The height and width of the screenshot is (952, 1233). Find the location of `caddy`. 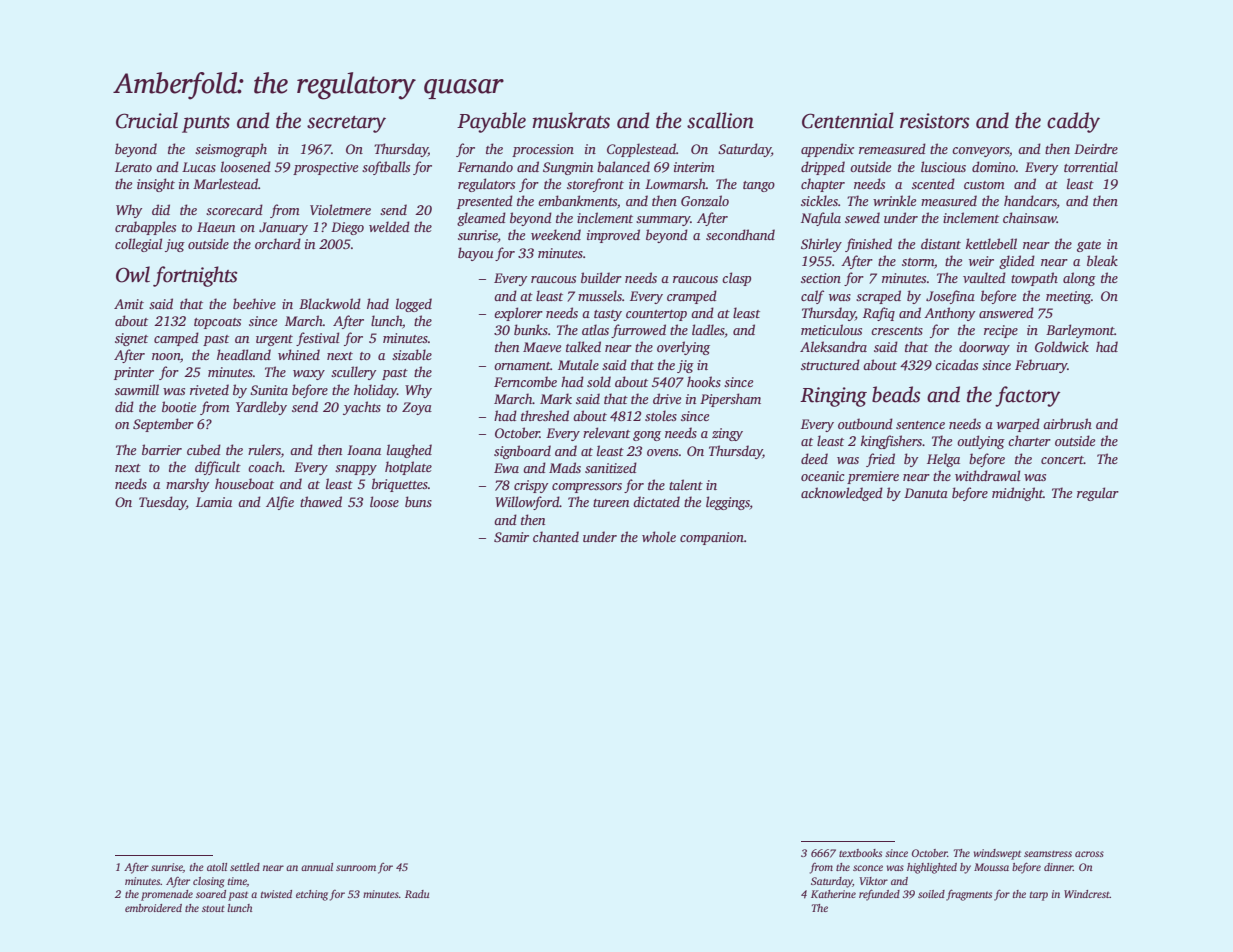

caddy is located at coordinates (1073, 122).
